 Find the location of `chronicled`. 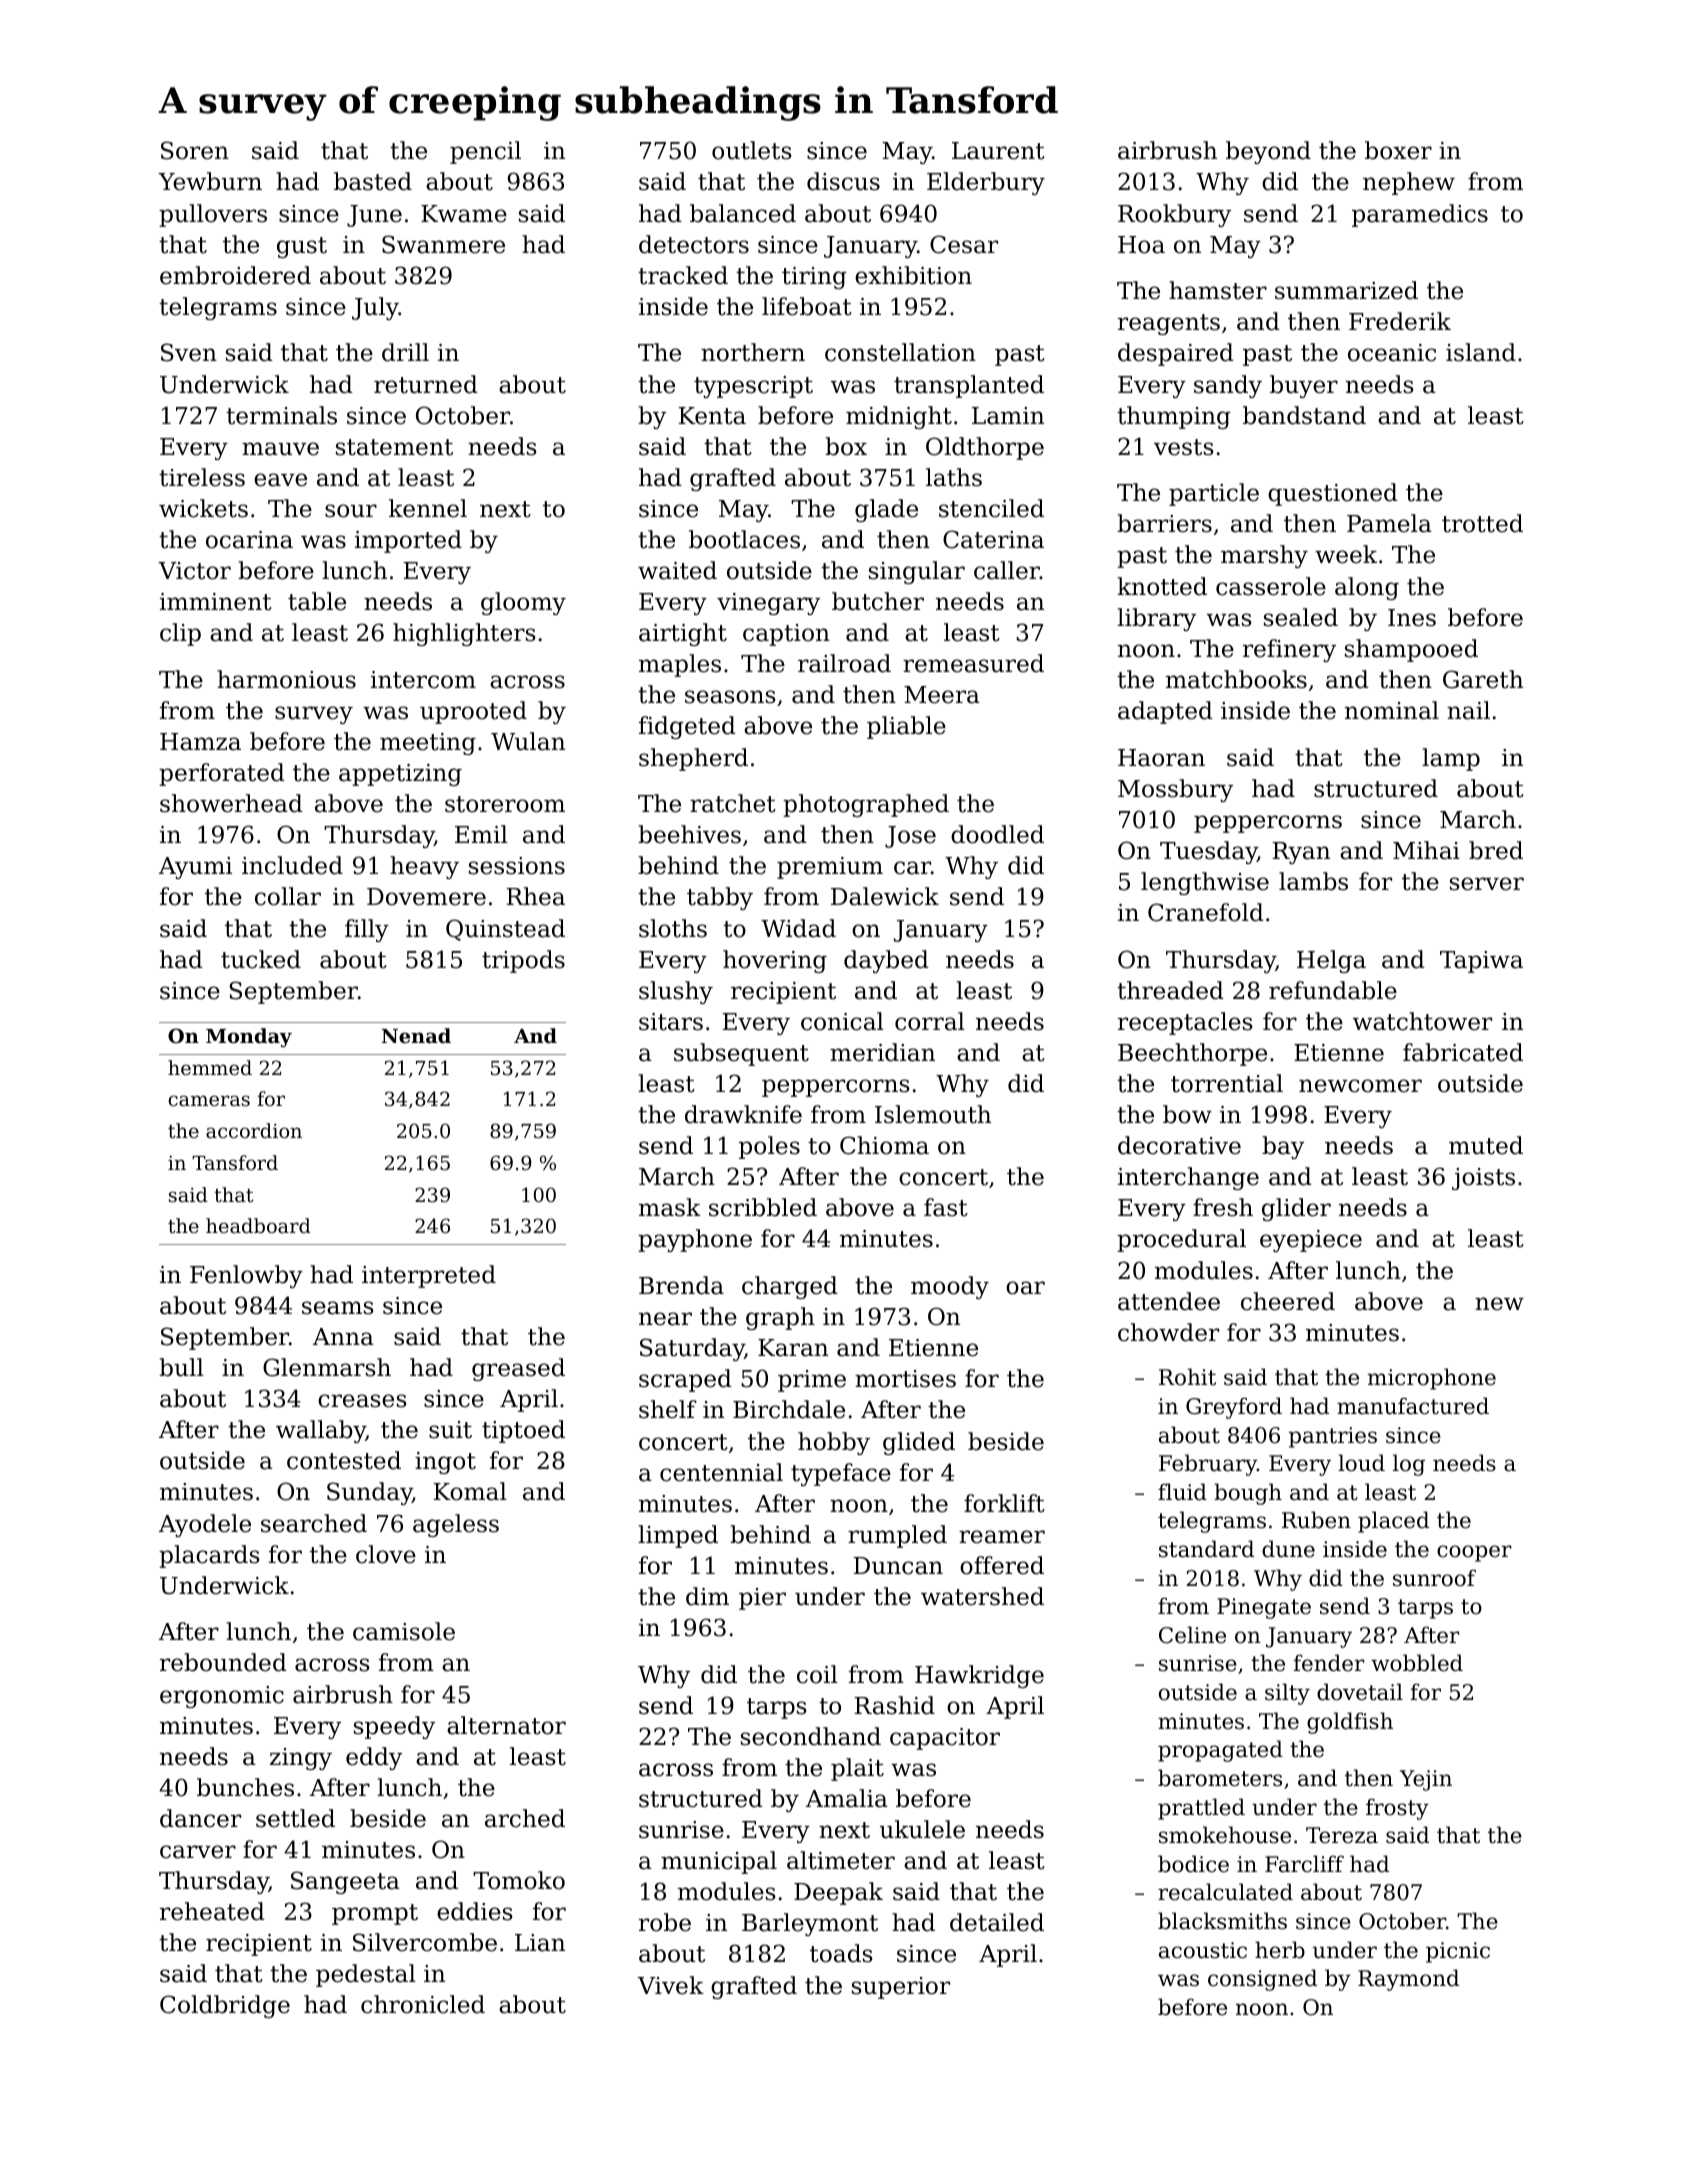

chronicled is located at coordinates (423, 2004).
